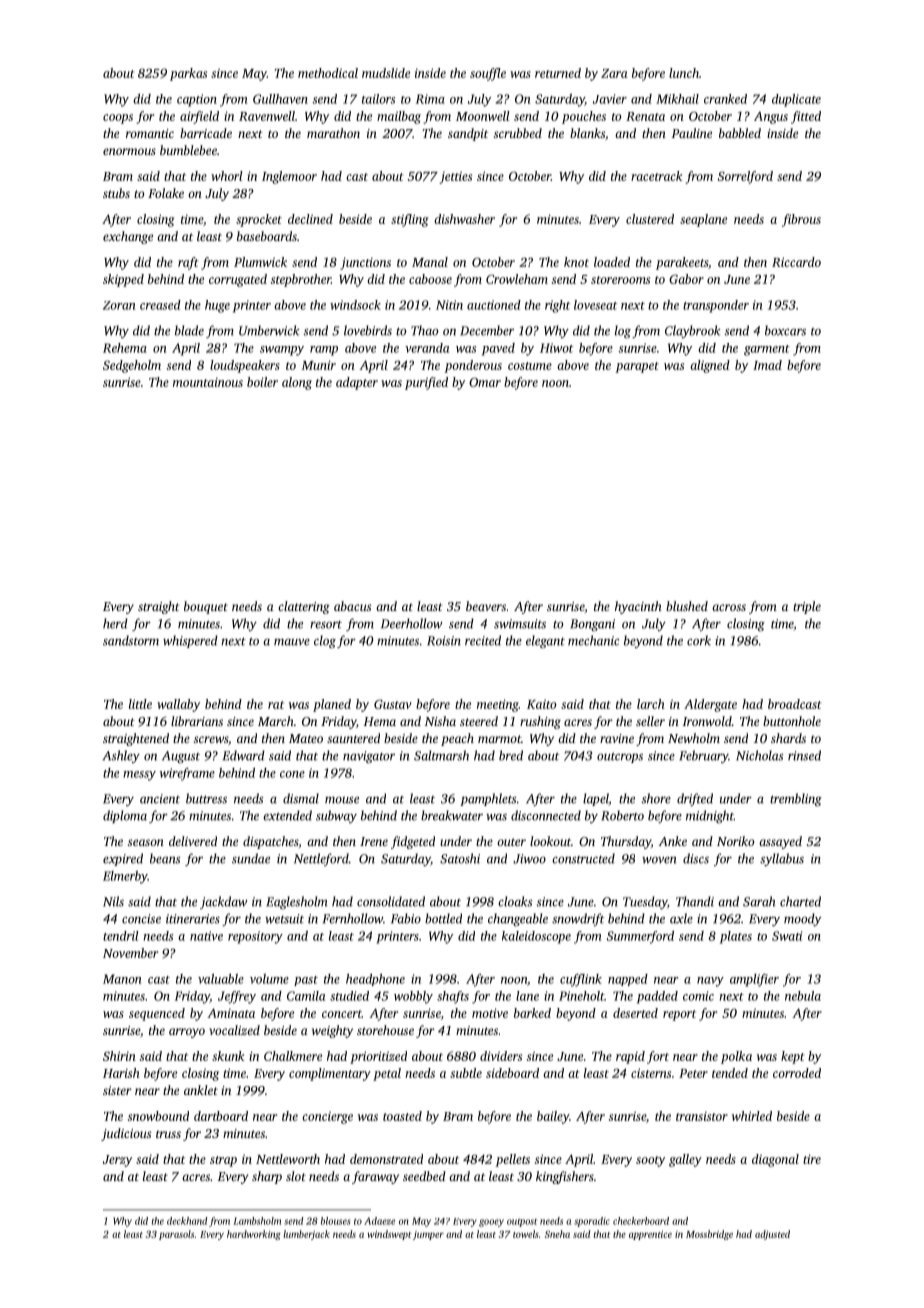 The width and height of the document is (924, 1308). Describe the element at coordinates (486, 606) in the document. I see `beavers` at that location.
